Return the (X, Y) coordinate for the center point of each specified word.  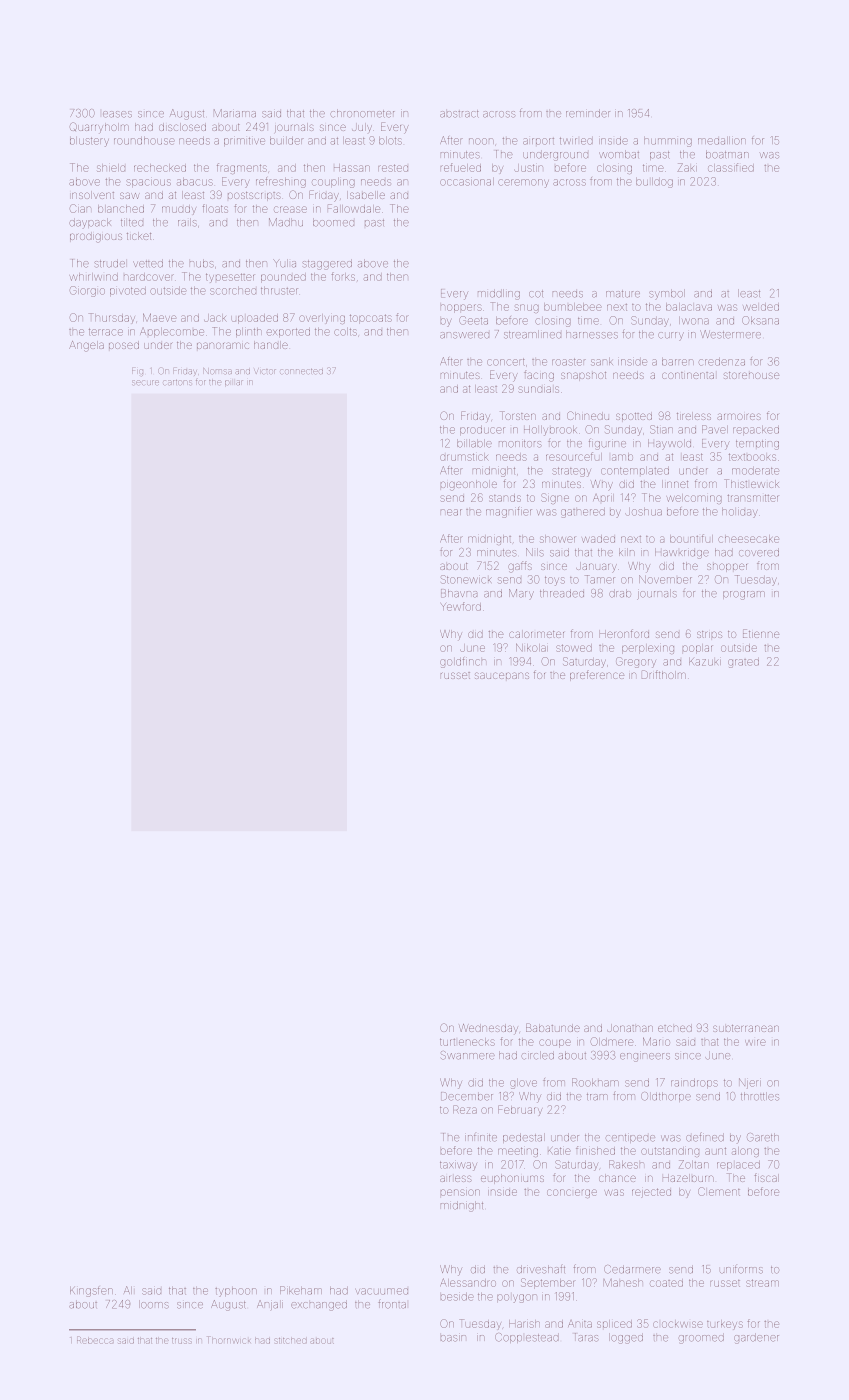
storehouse (751, 375)
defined (705, 1137)
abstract (459, 114)
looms (154, 1304)
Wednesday (488, 1029)
